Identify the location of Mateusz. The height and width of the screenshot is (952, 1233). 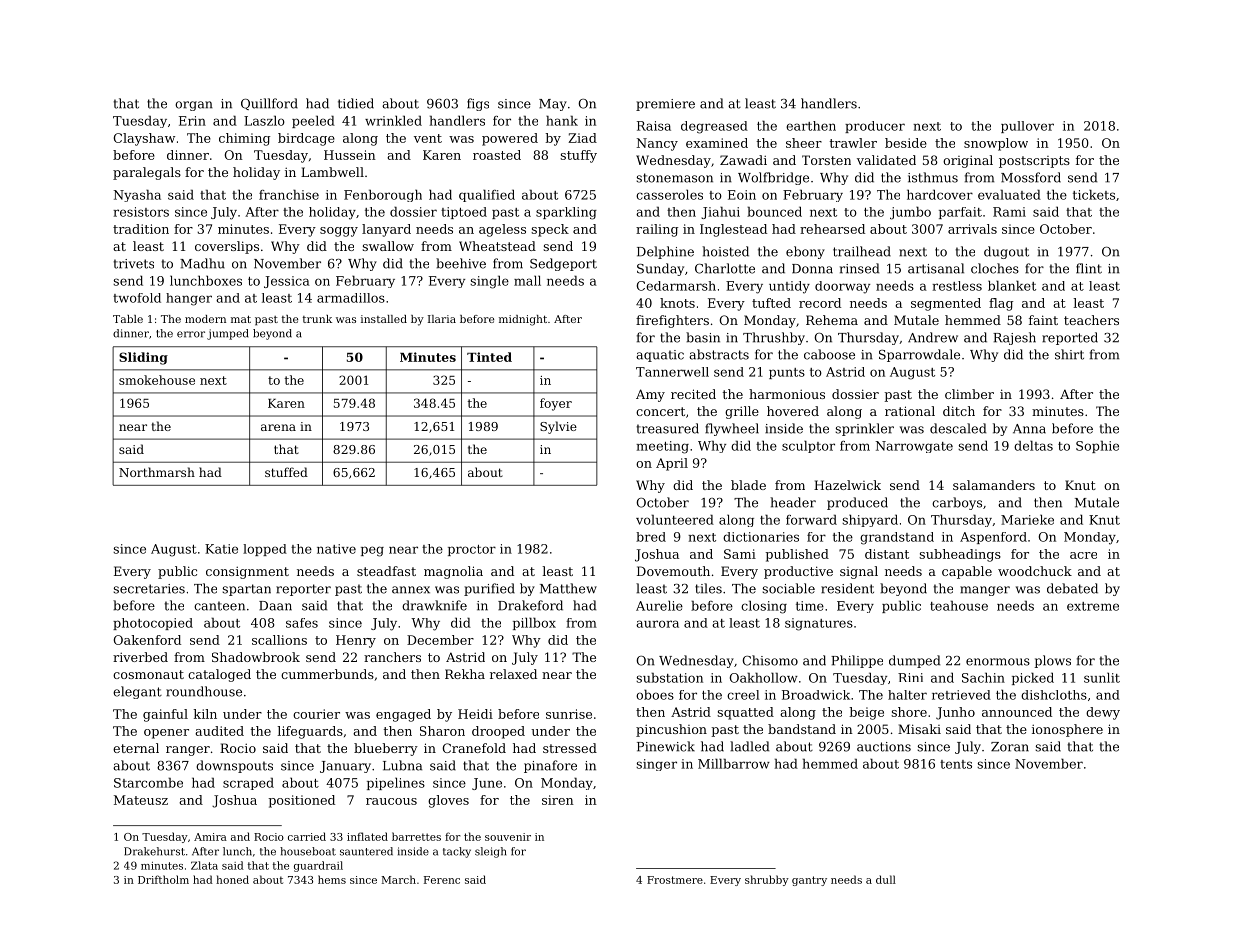
(141, 800).
